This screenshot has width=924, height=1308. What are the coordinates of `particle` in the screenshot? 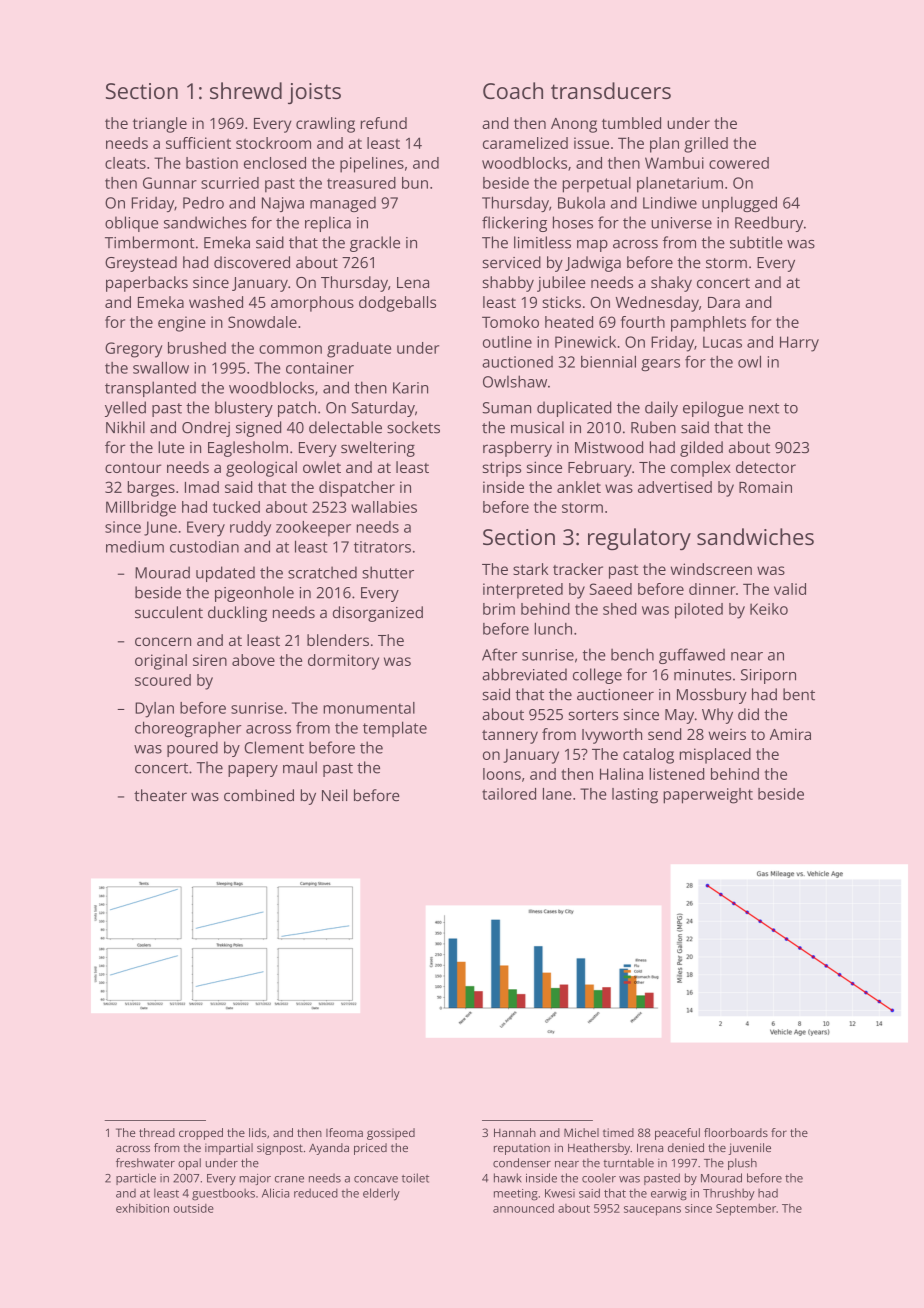 It's located at (136, 1179).
